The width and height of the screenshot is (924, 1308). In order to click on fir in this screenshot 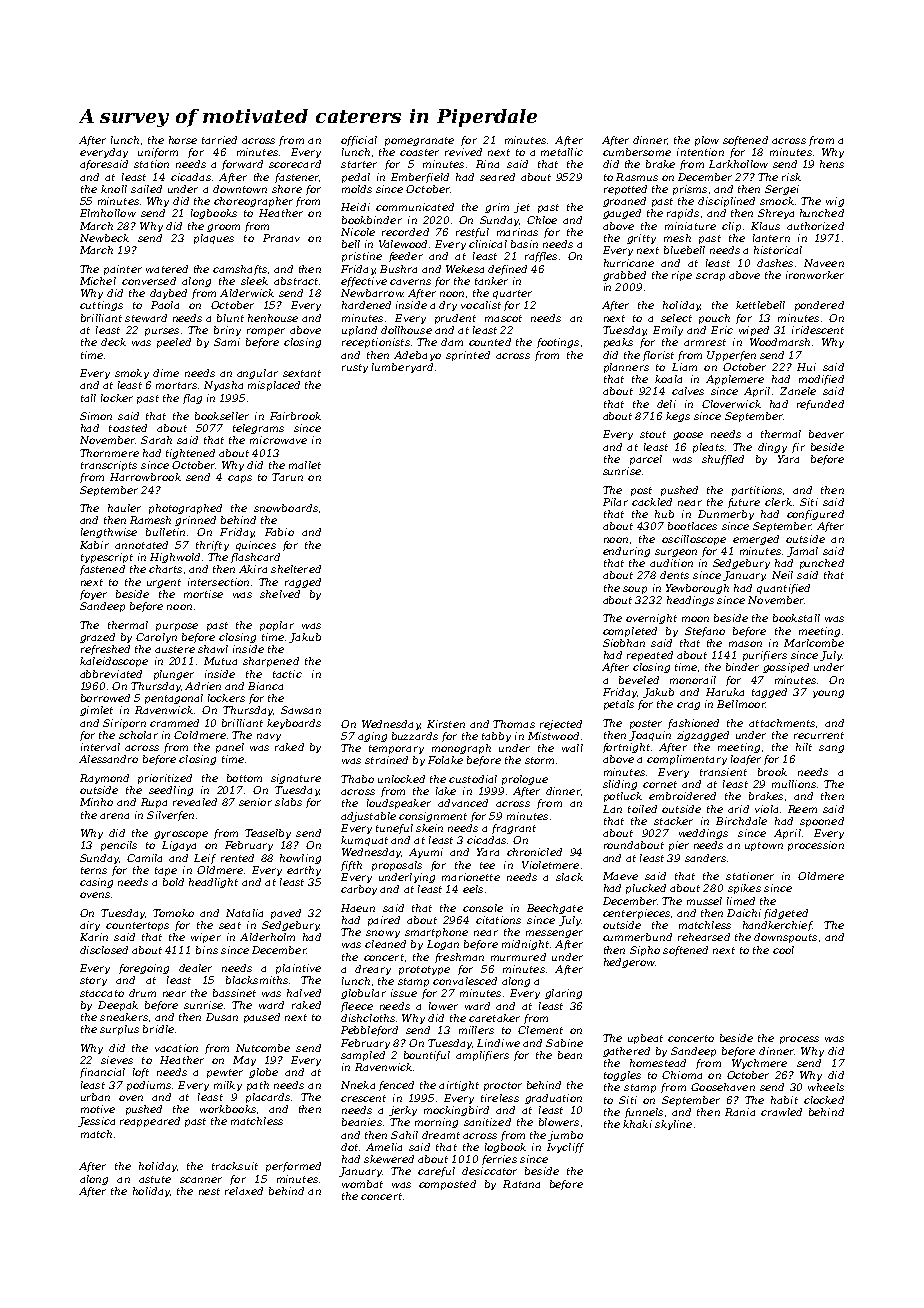, I will do `click(798, 448)`.
